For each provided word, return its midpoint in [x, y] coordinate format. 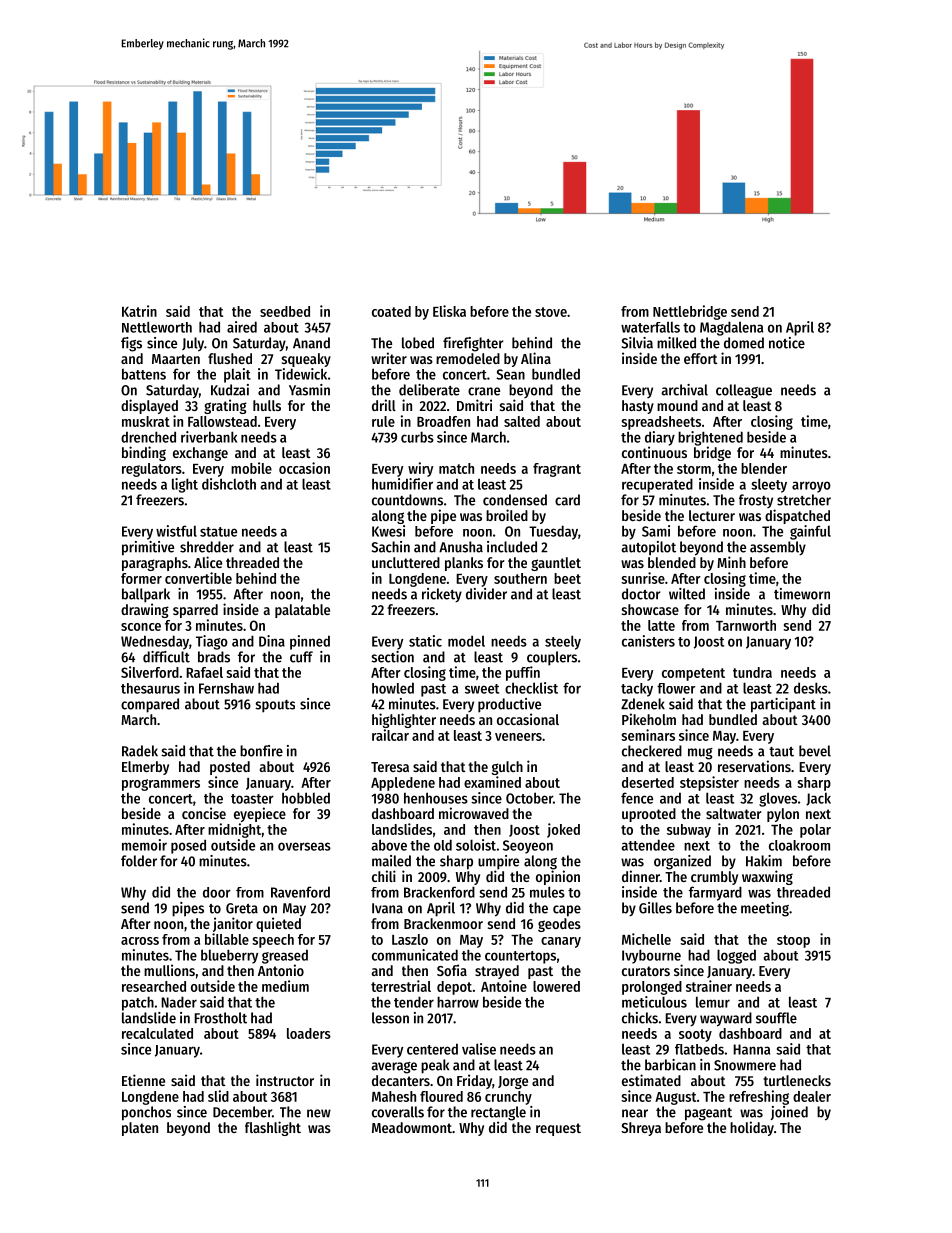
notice [787, 343]
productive [509, 705]
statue [218, 532]
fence [637, 798]
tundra [752, 672]
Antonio [281, 970]
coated [391, 311]
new [319, 1113]
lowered [556, 986]
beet [567, 578]
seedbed [285, 311]
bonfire [261, 751]
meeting [765, 909]
